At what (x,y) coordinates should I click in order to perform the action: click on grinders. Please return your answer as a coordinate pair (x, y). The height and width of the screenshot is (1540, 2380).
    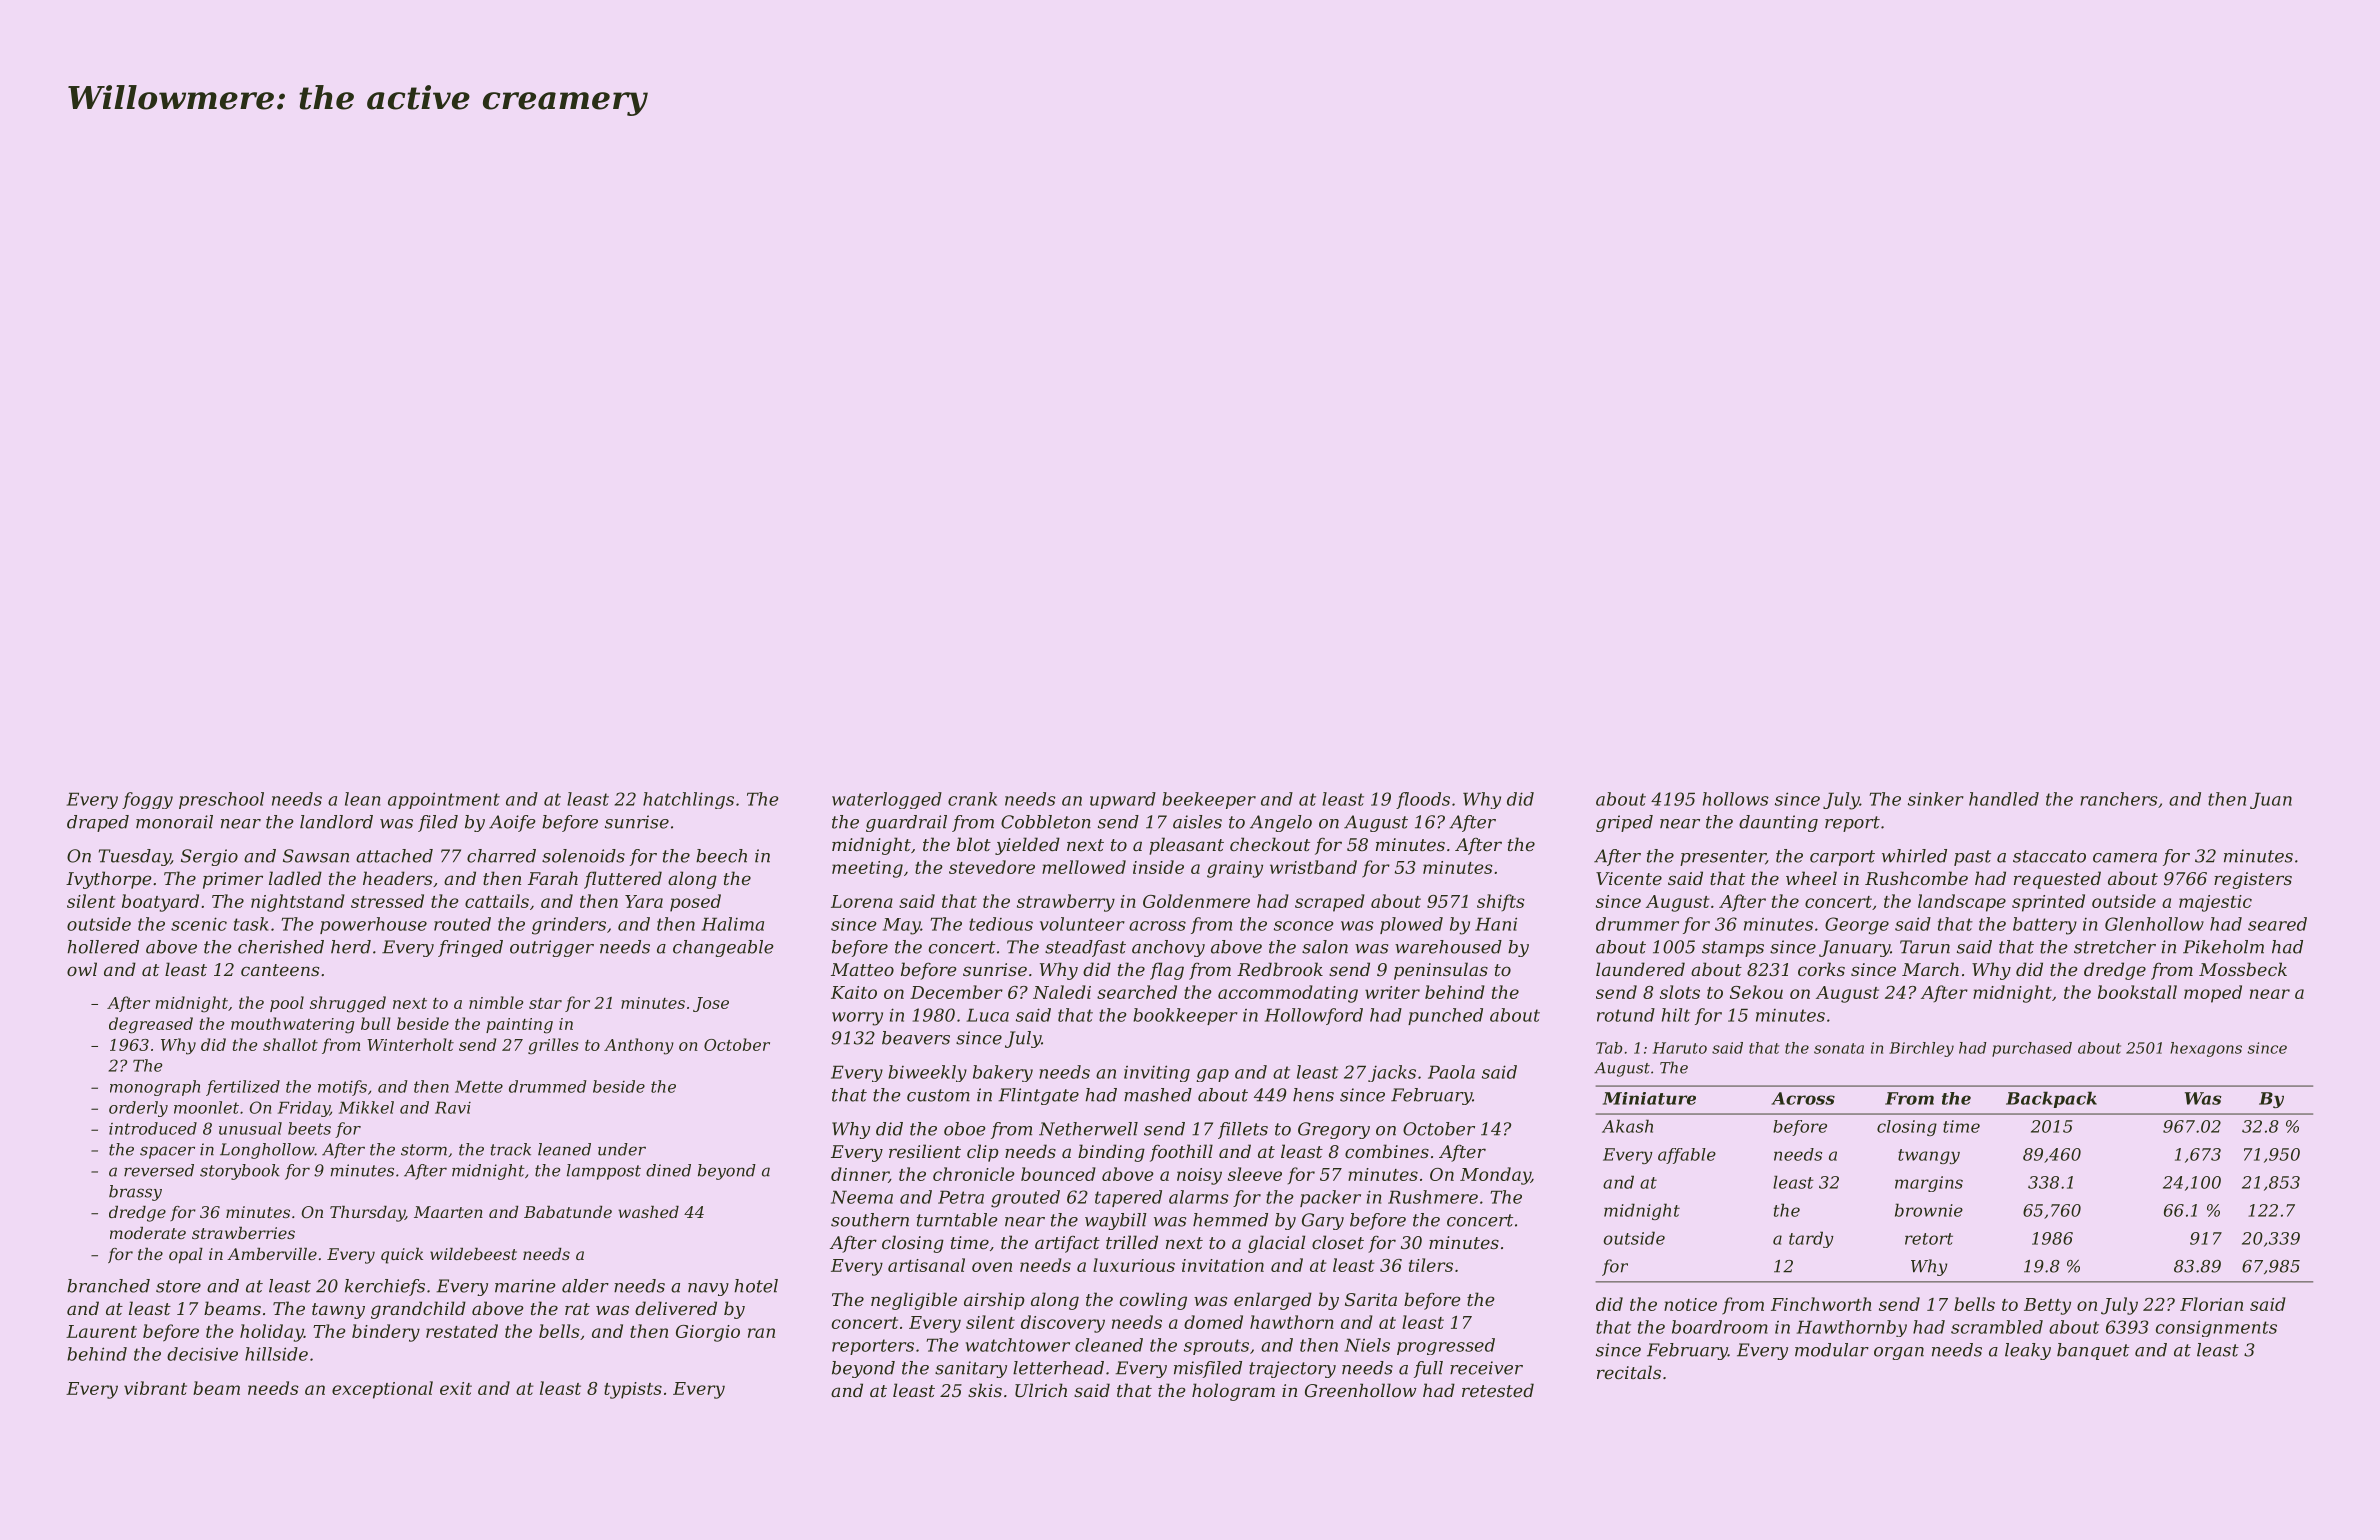
    Looking at the image, I should click on (569, 926).
